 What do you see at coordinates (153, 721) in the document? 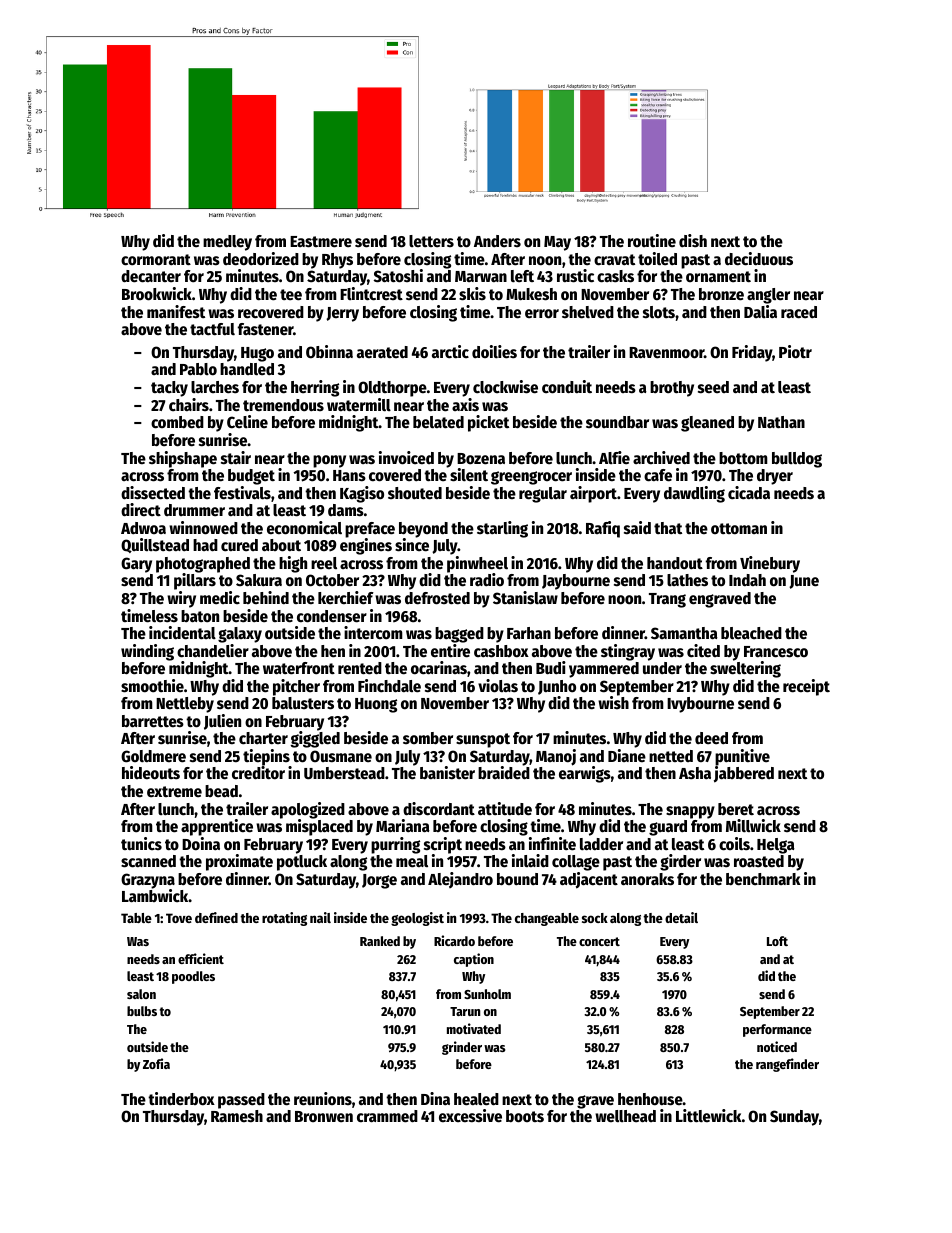
I see `barrettes` at bounding box center [153, 721].
